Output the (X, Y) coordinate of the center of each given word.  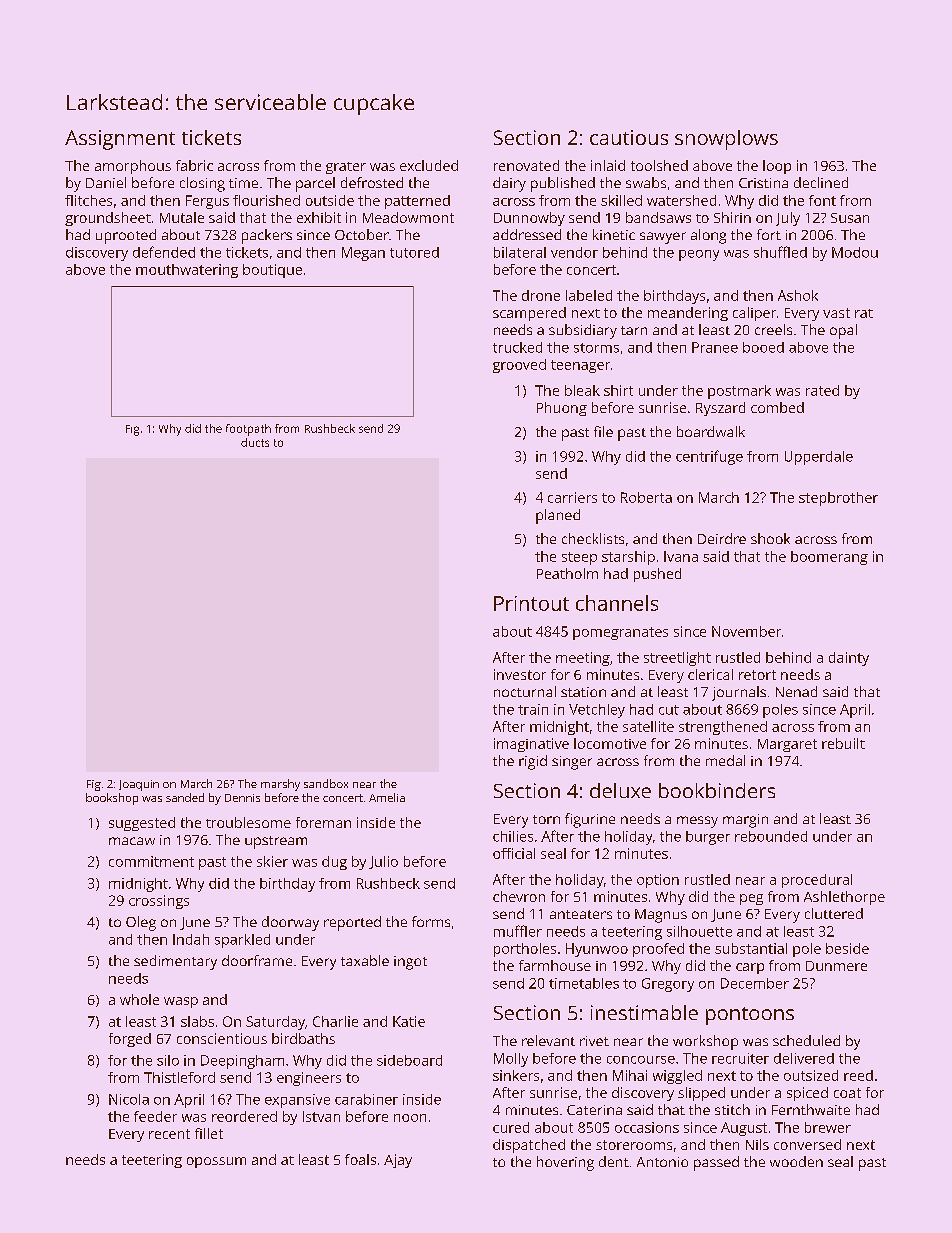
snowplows (726, 140)
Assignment (120, 140)
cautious (629, 137)
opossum (216, 1162)
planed (558, 516)
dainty (849, 659)
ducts (255, 442)
